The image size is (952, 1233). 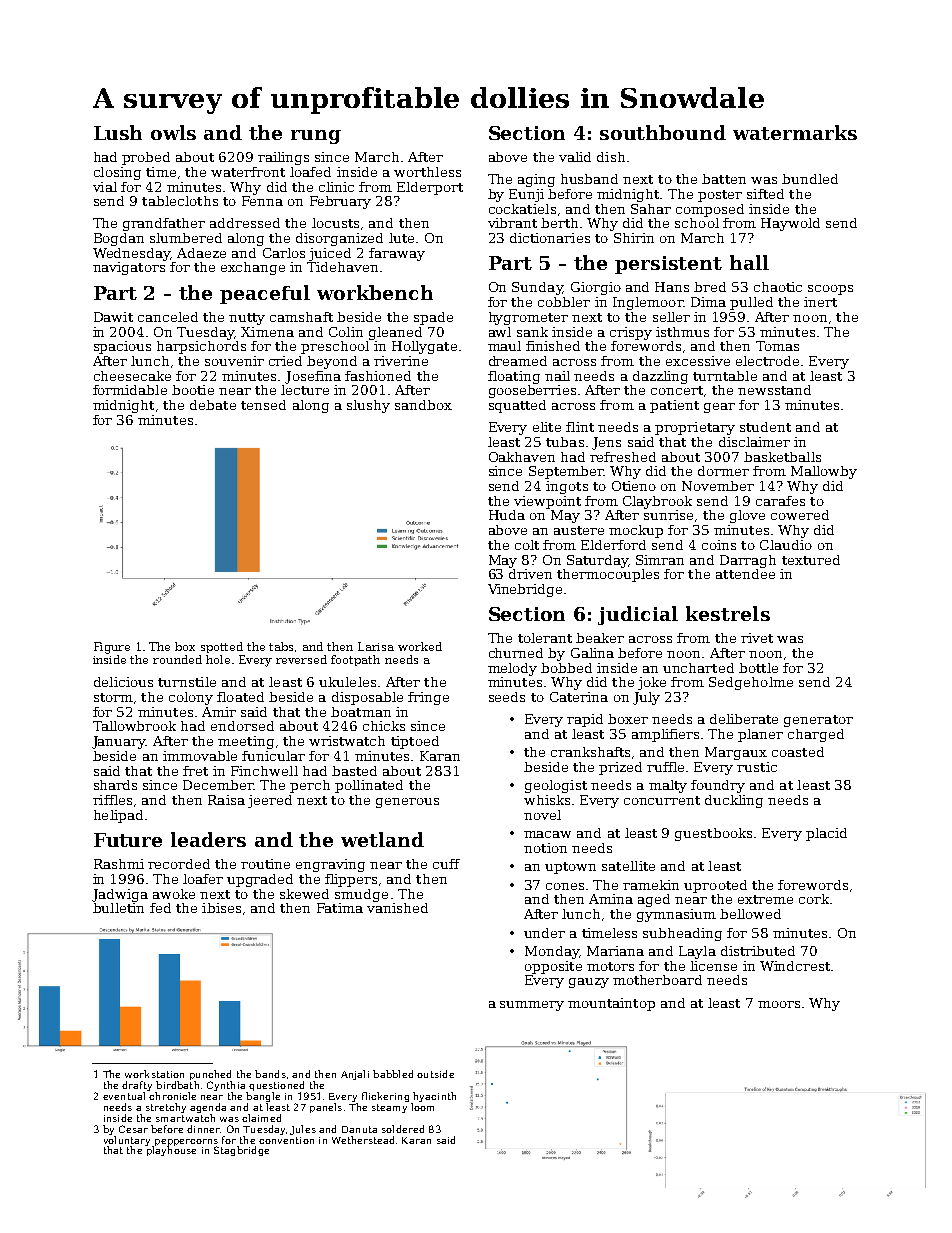 I want to click on hall, so click(x=749, y=262).
